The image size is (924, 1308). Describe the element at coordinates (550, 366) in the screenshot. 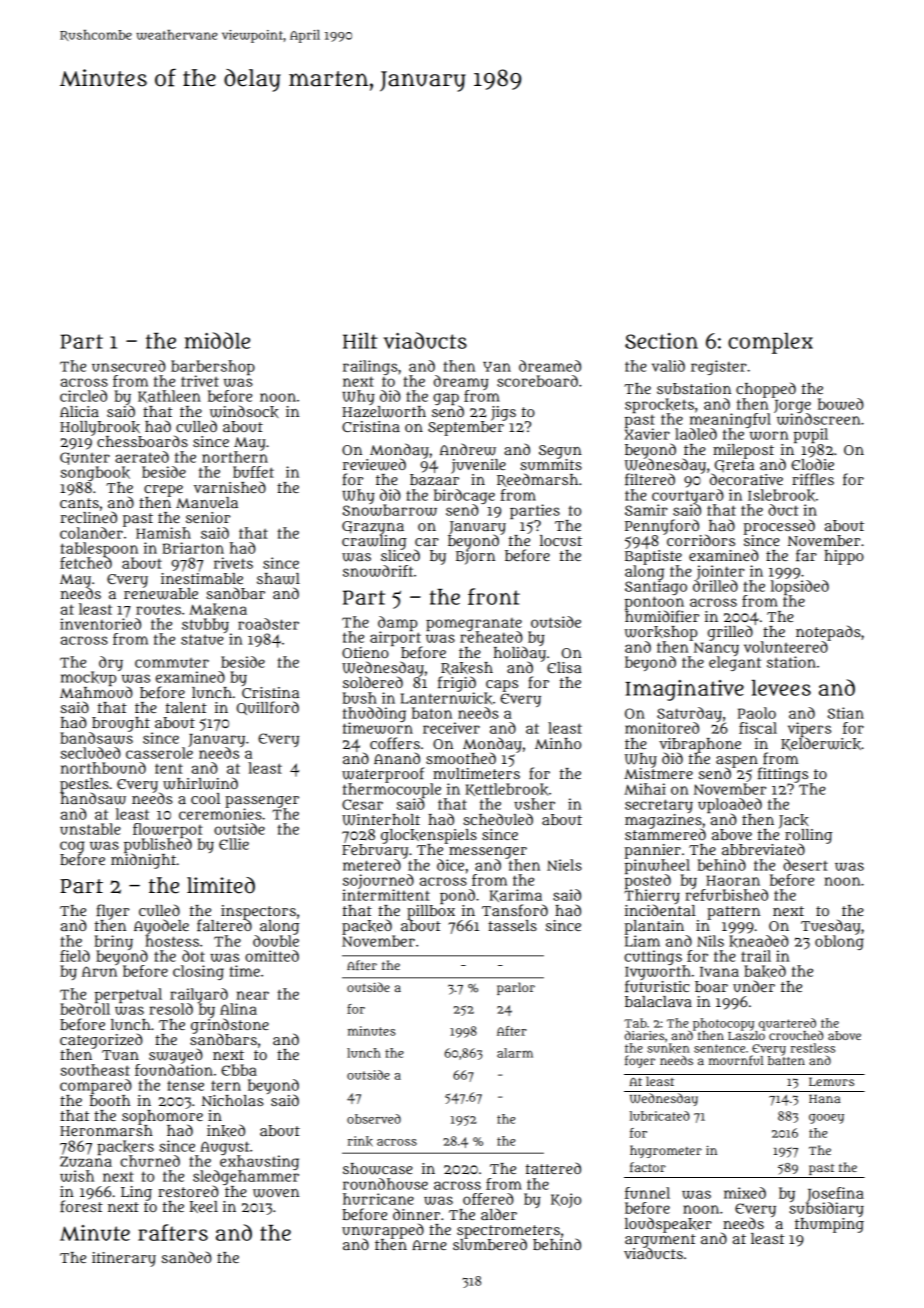

I see `dreamed` at that location.
